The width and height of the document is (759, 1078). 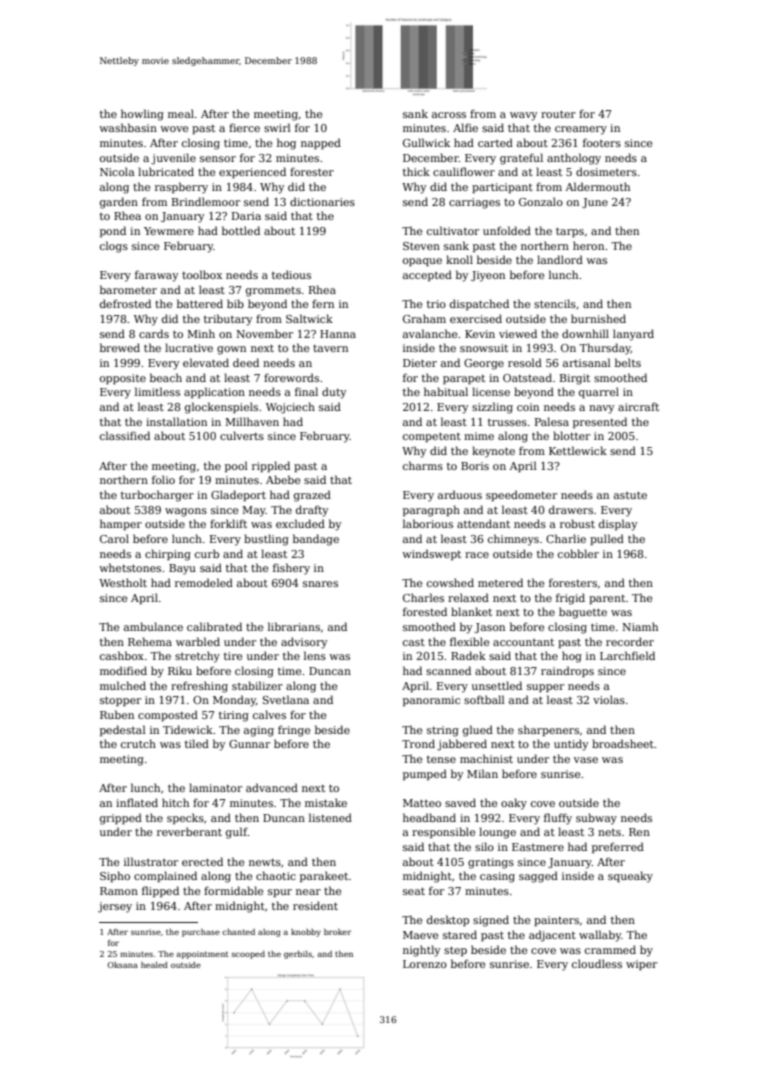 What do you see at coordinates (465, 127) in the document?
I see `Alfie` at bounding box center [465, 127].
